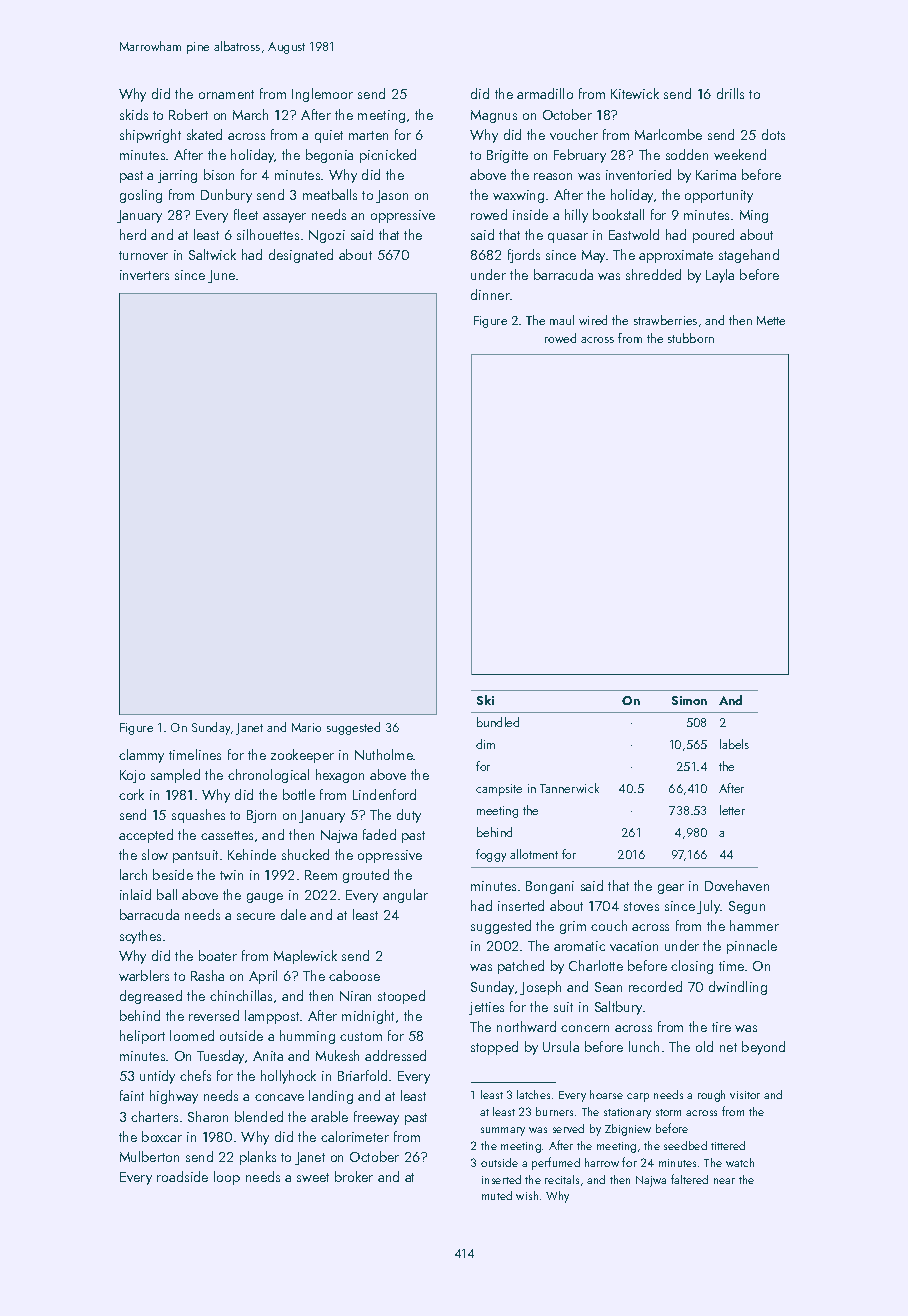  I want to click on angular, so click(405, 896).
